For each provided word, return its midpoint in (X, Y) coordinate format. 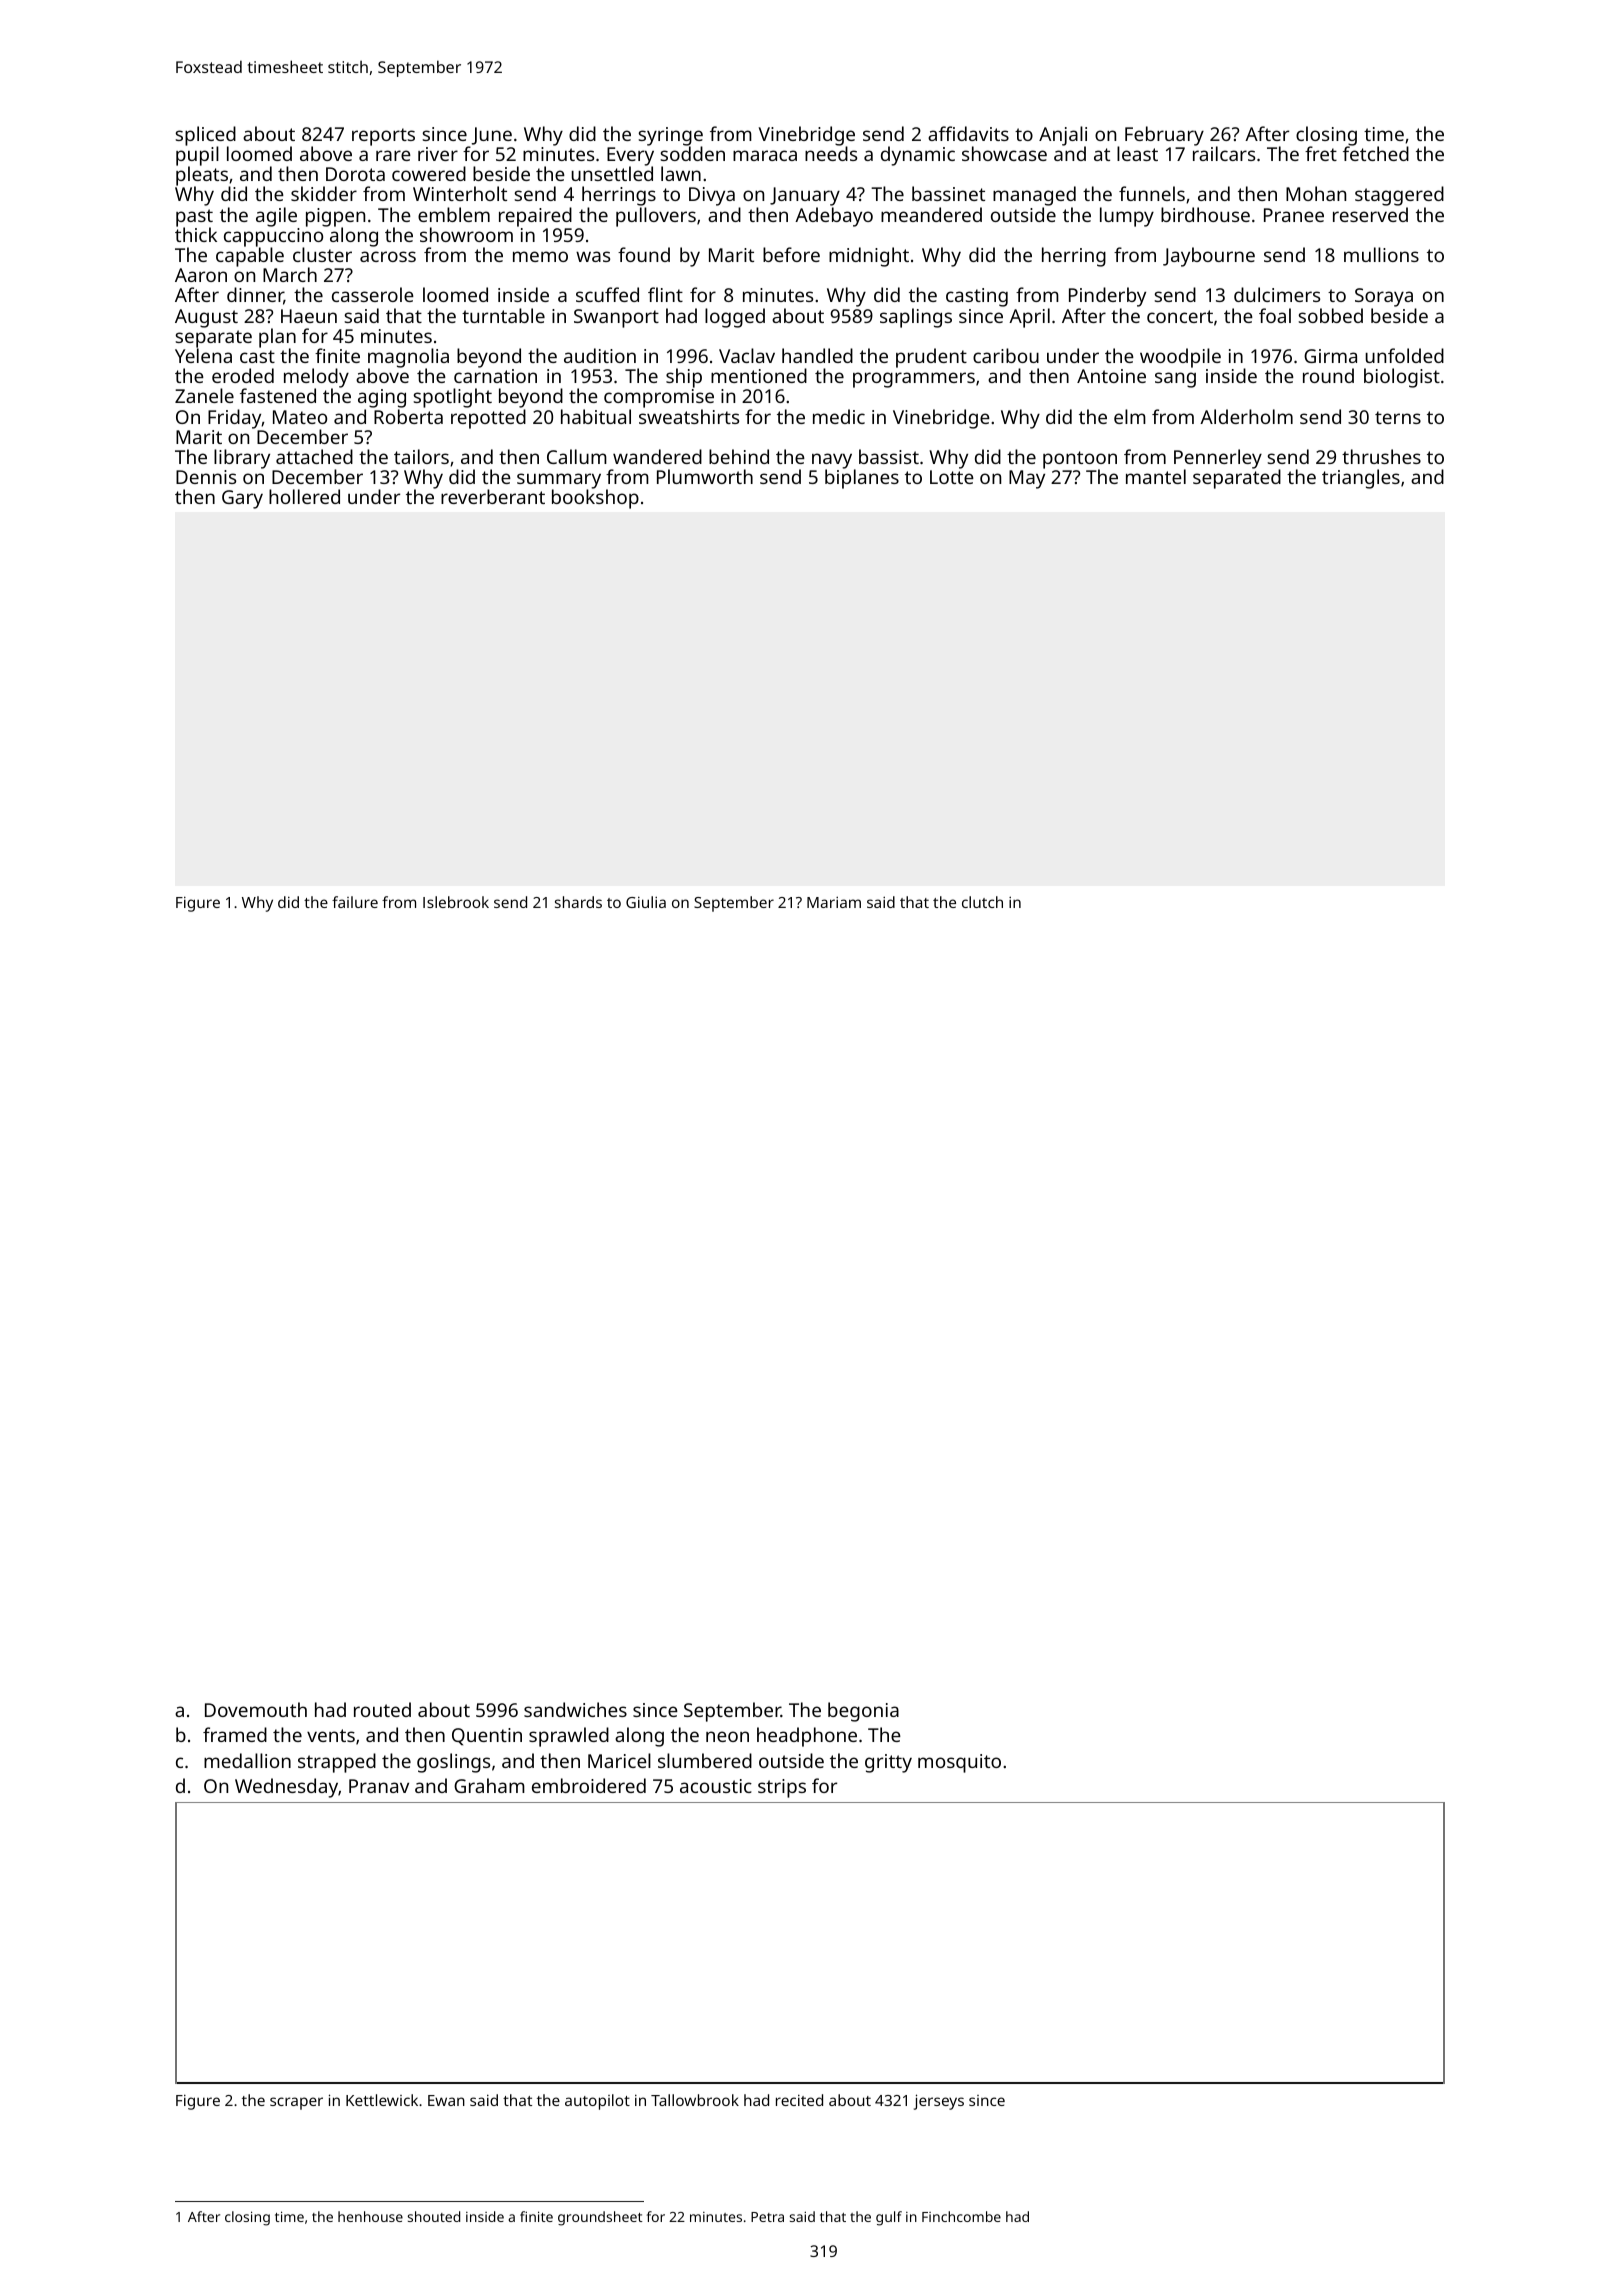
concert (1180, 316)
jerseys (939, 2102)
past (194, 218)
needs (831, 153)
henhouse (370, 2216)
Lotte (952, 477)
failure (355, 902)
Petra (767, 2217)
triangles (1361, 479)
